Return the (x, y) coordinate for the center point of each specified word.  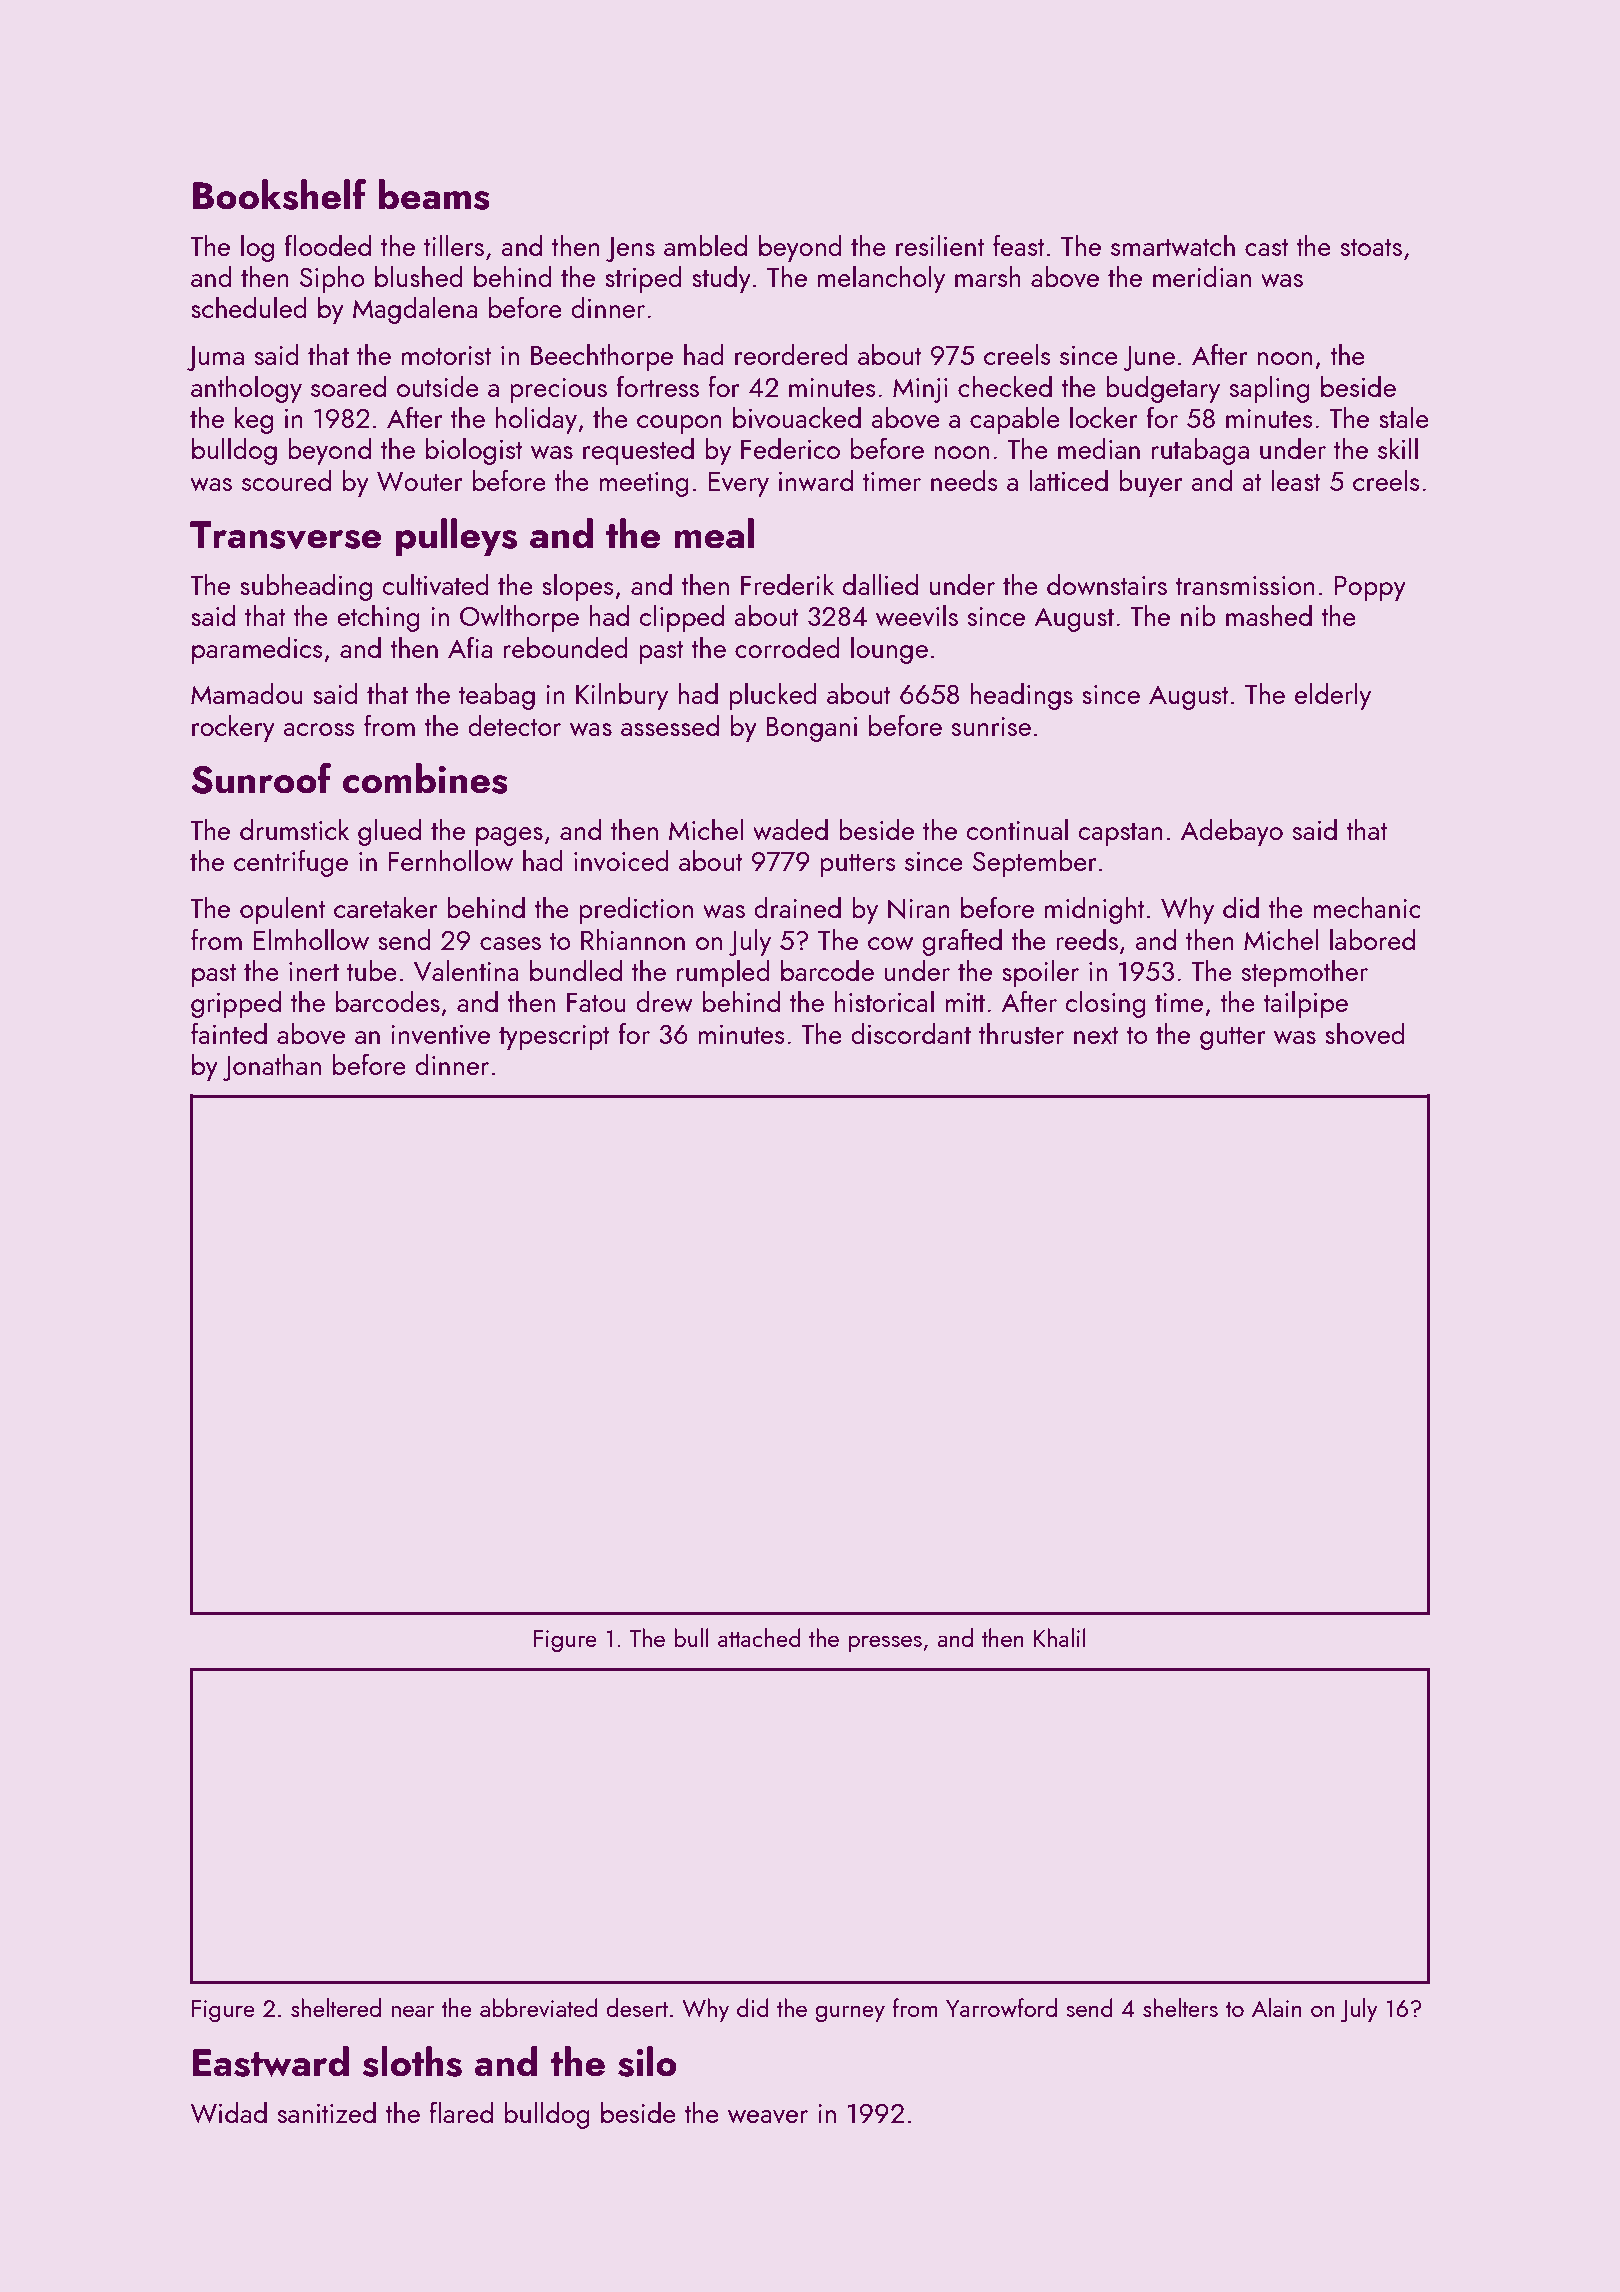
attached (759, 1637)
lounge (889, 650)
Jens (630, 249)
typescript (554, 1037)
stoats (1371, 247)
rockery (233, 728)
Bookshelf (280, 194)
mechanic (1367, 907)
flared (461, 2112)
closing (1105, 1004)
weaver (768, 2117)
